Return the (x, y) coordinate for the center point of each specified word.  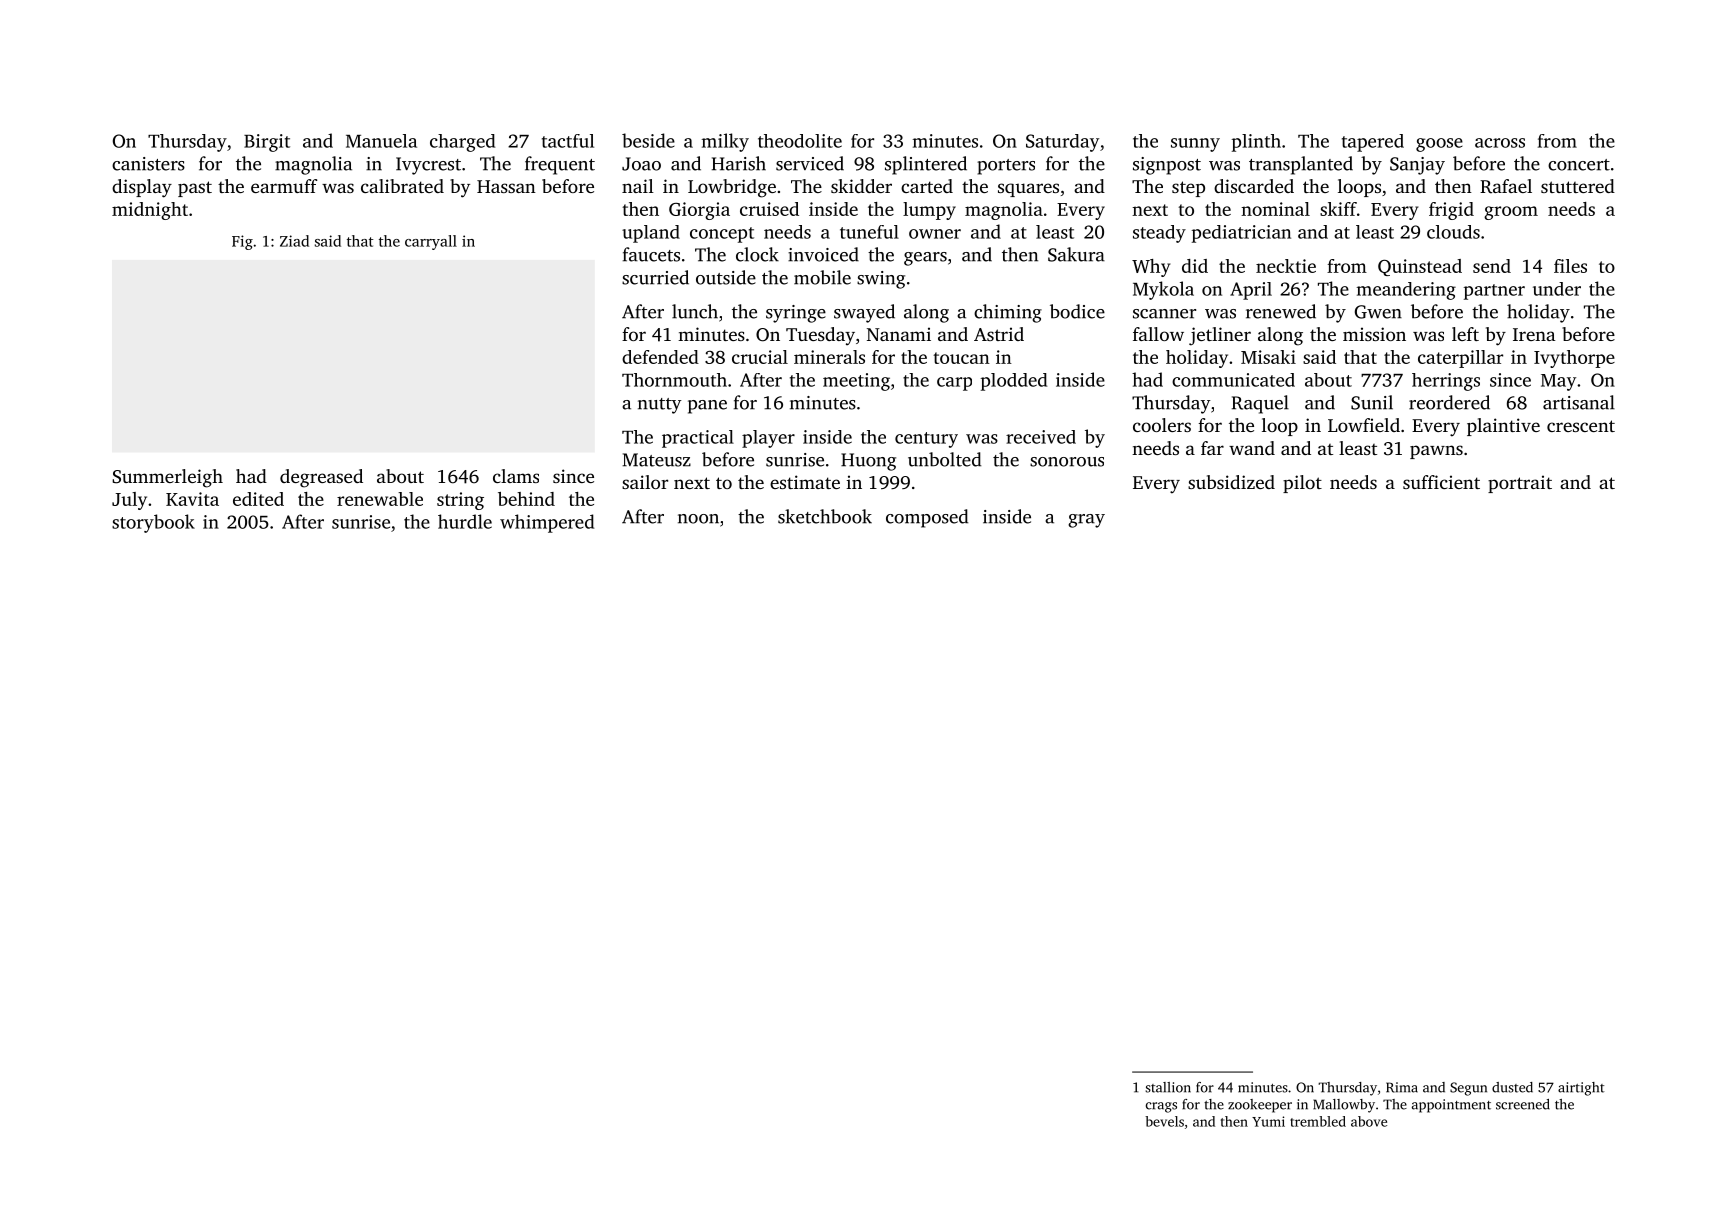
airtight (1581, 1089)
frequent (560, 165)
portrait (1520, 484)
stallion (1168, 1087)
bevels (1164, 1121)
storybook (153, 523)
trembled (1318, 1121)
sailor (645, 482)
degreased (321, 478)
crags (1161, 1107)
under (1557, 289)
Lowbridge (732, 188)
